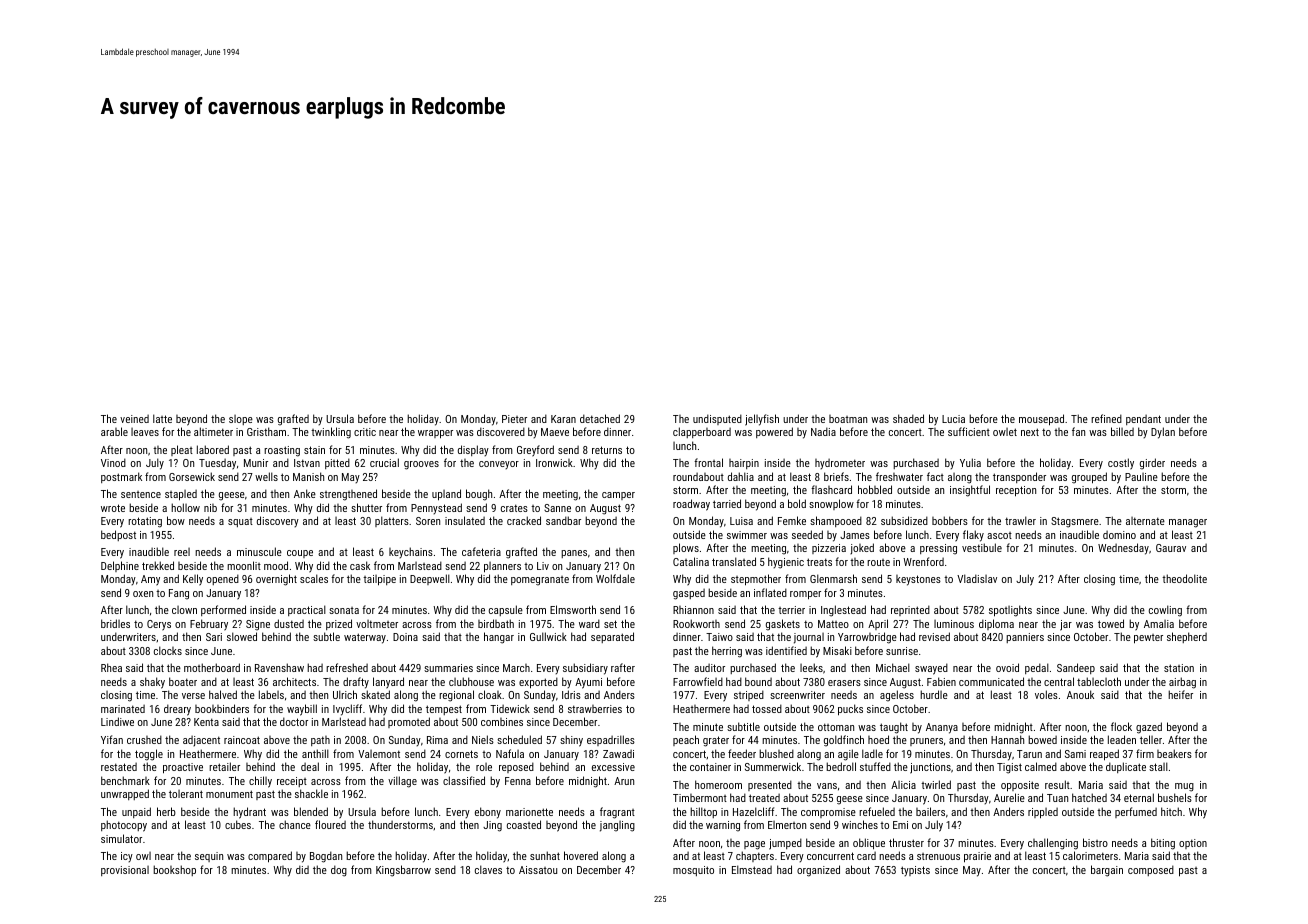 This screenshot has width=1308, height=924. I want to click on theodolite, so click(1184, 578).
